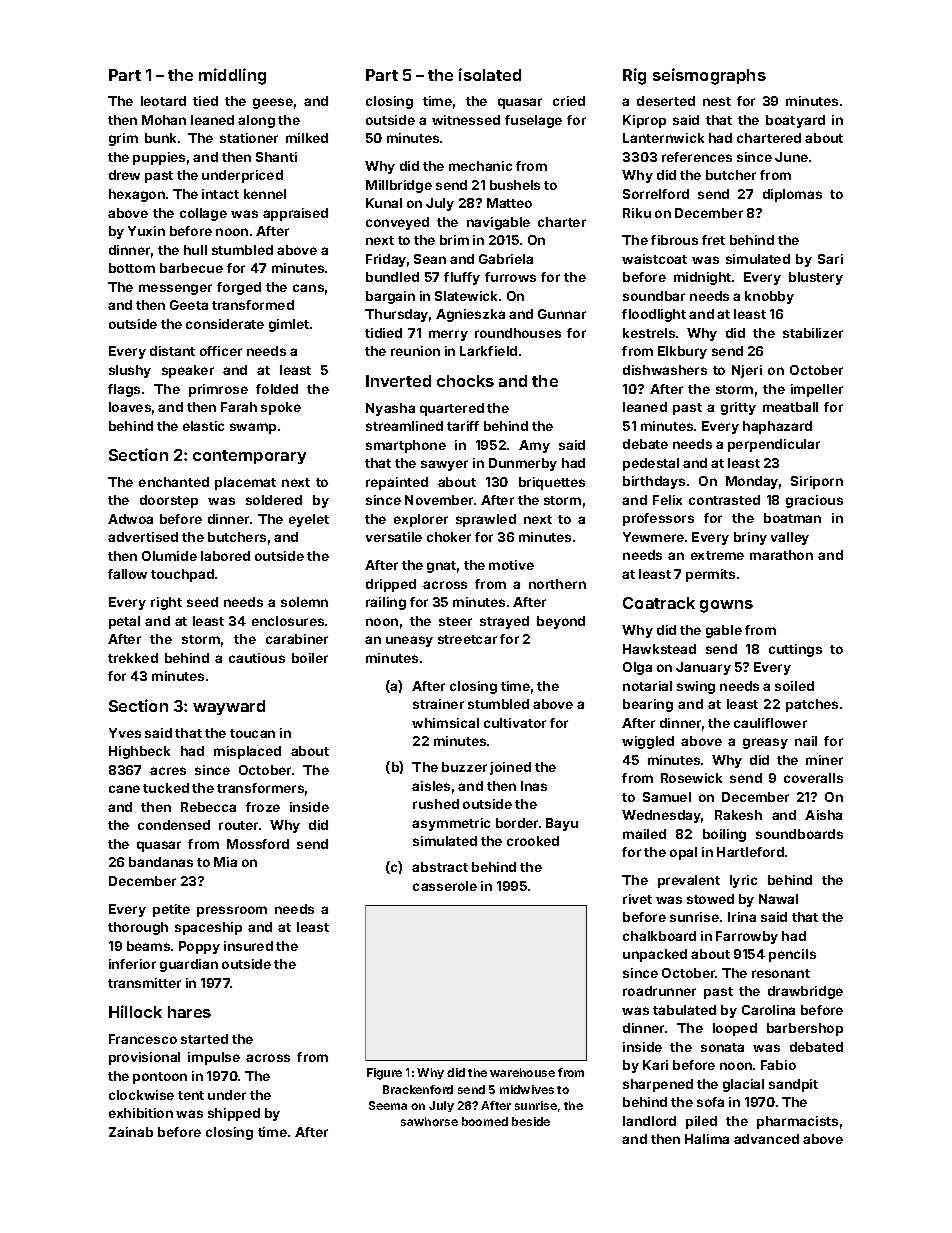 Image resolution: width=952 pixels, height=1233 pixels. What do you see at coordinates (522, 1072) in the screenshot?
I see `warehouse` at bounding box center [522, 1072].
